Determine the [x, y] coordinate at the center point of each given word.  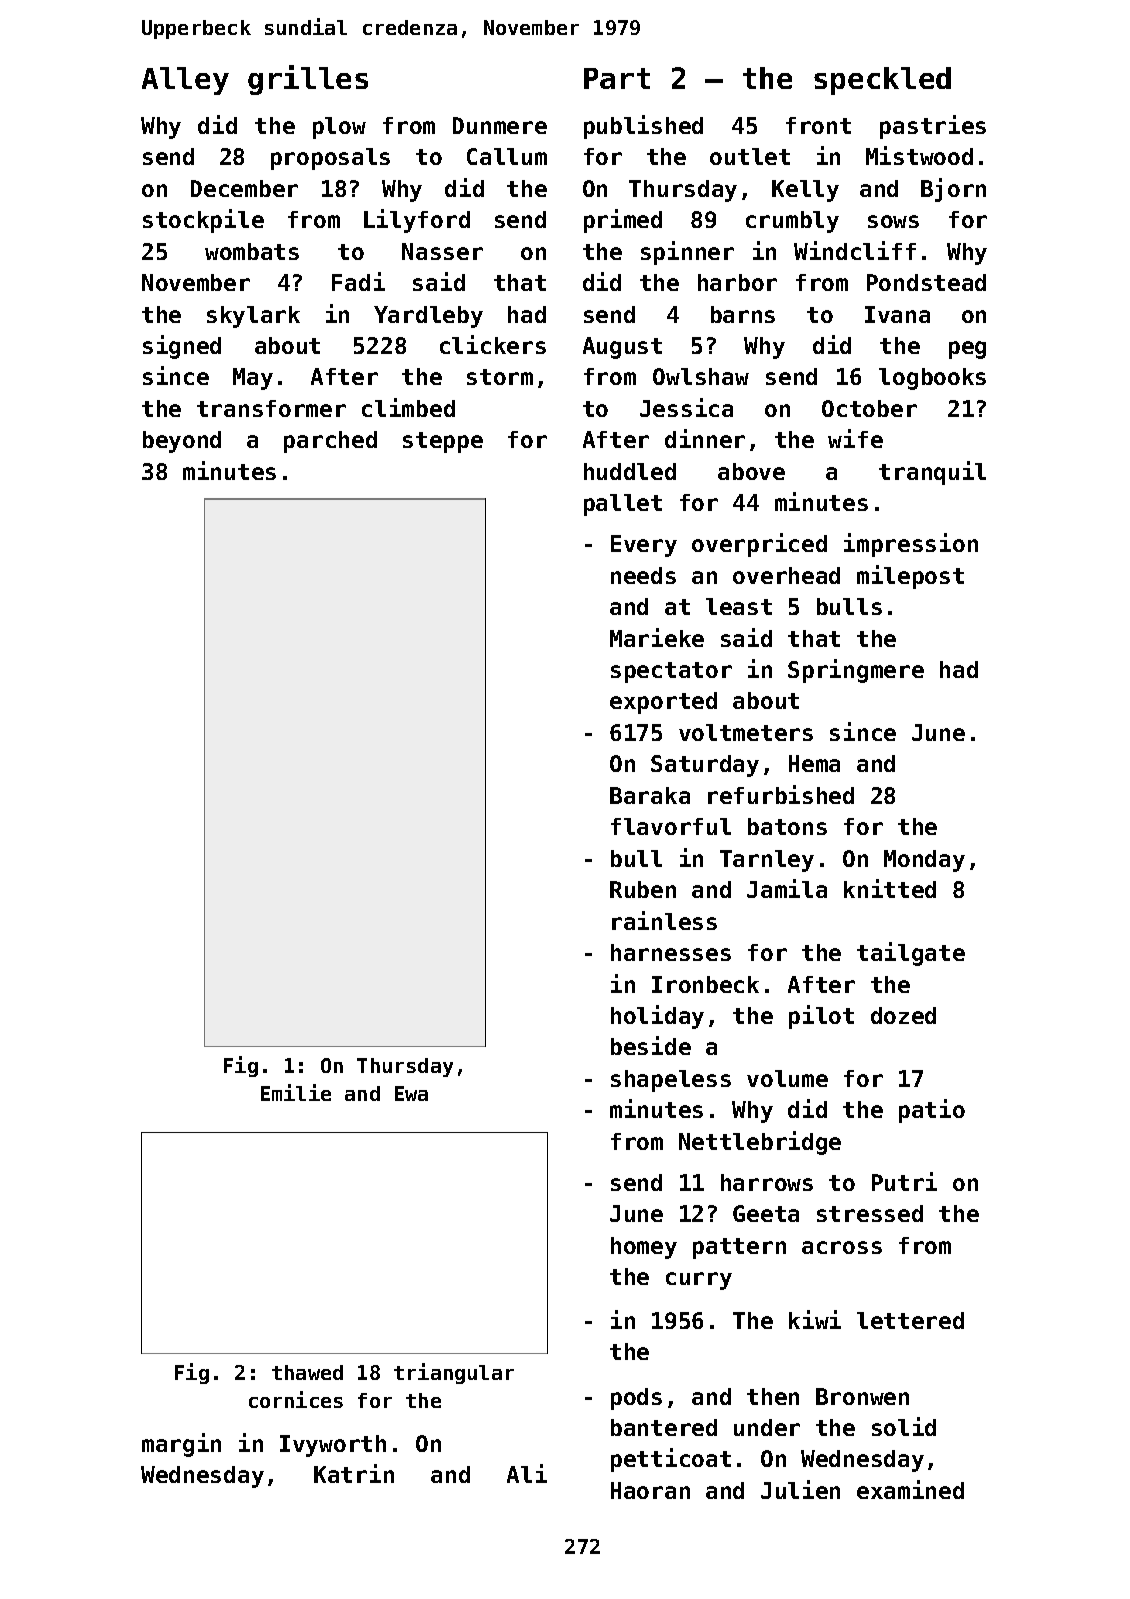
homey [644, 1248]
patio [932, 1111]
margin [181, 1445]
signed [182, 347]
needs [643, 575]
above [751, 471]
